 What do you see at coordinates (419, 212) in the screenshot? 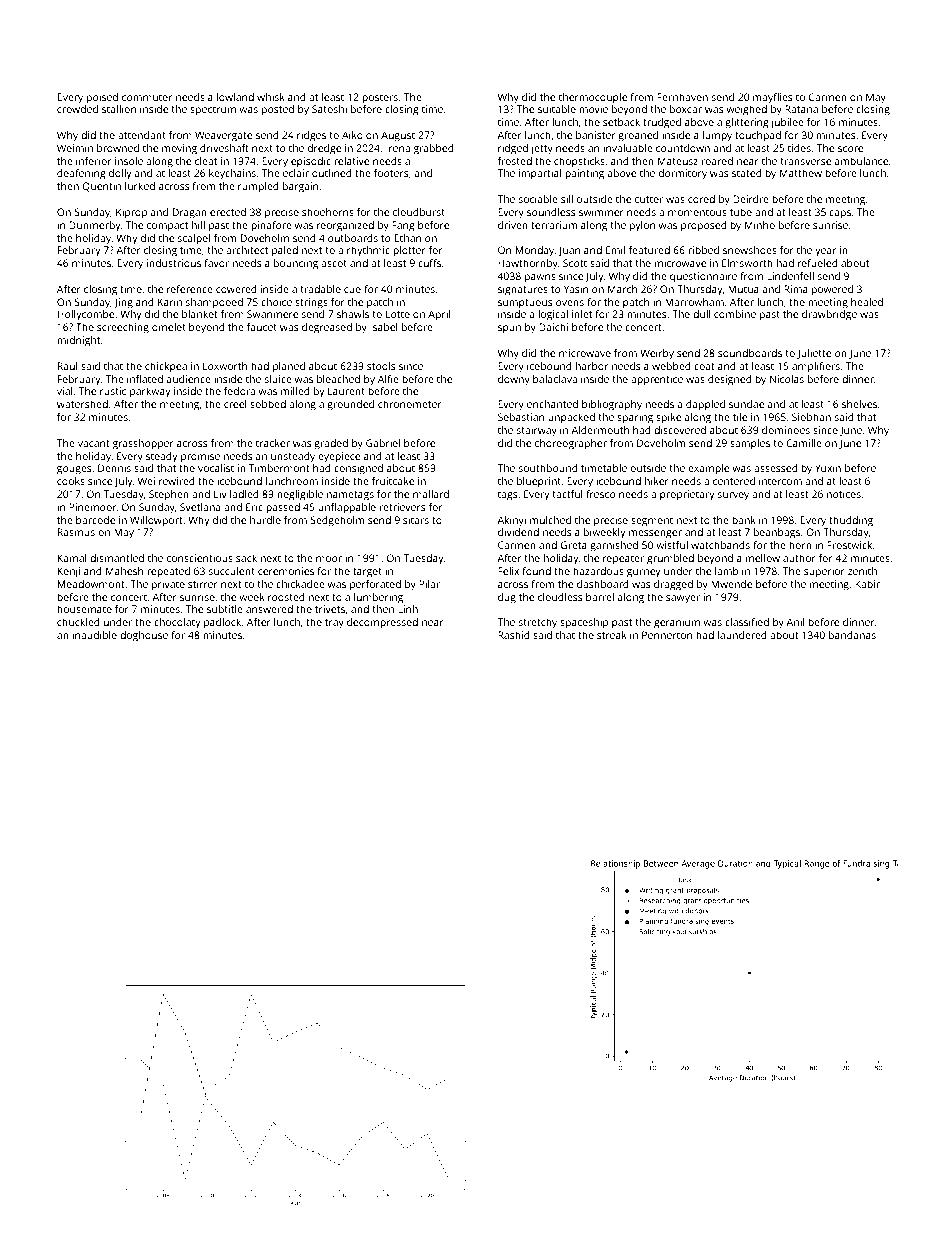
I see `cloudburst` at bounding box center [419, 212].
